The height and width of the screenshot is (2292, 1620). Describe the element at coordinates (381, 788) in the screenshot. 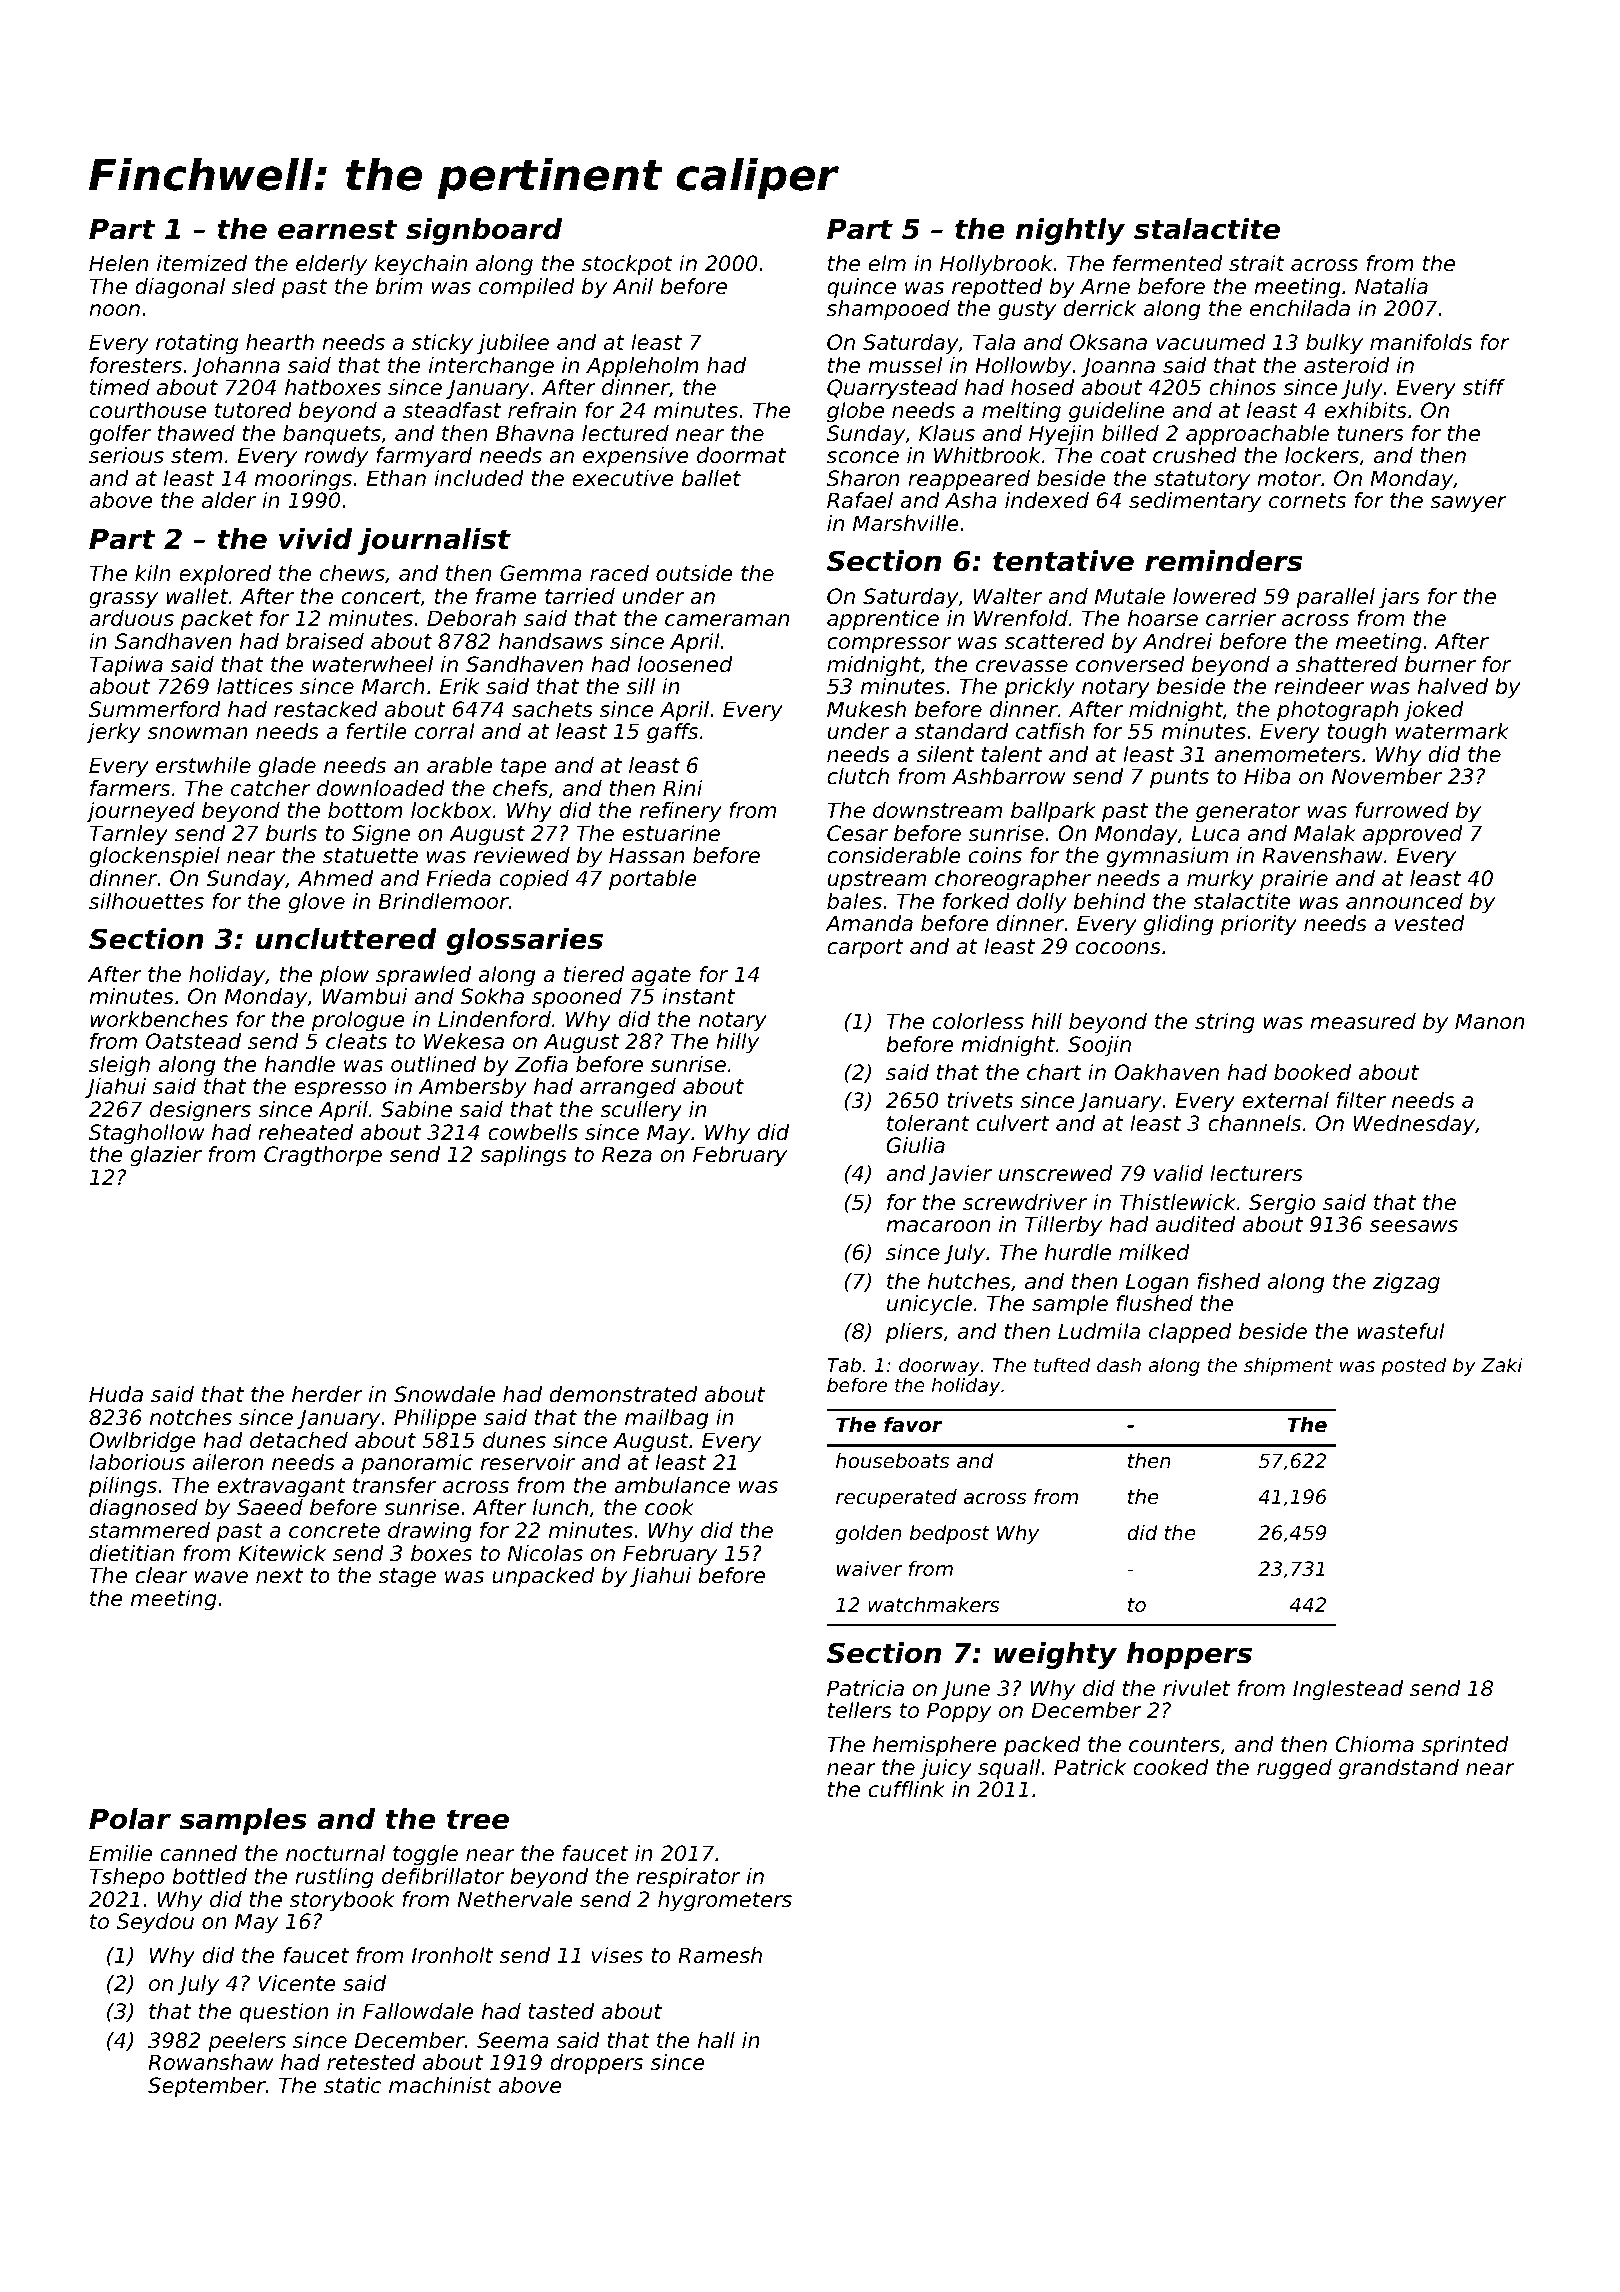

I see `downloaded` at that location.
